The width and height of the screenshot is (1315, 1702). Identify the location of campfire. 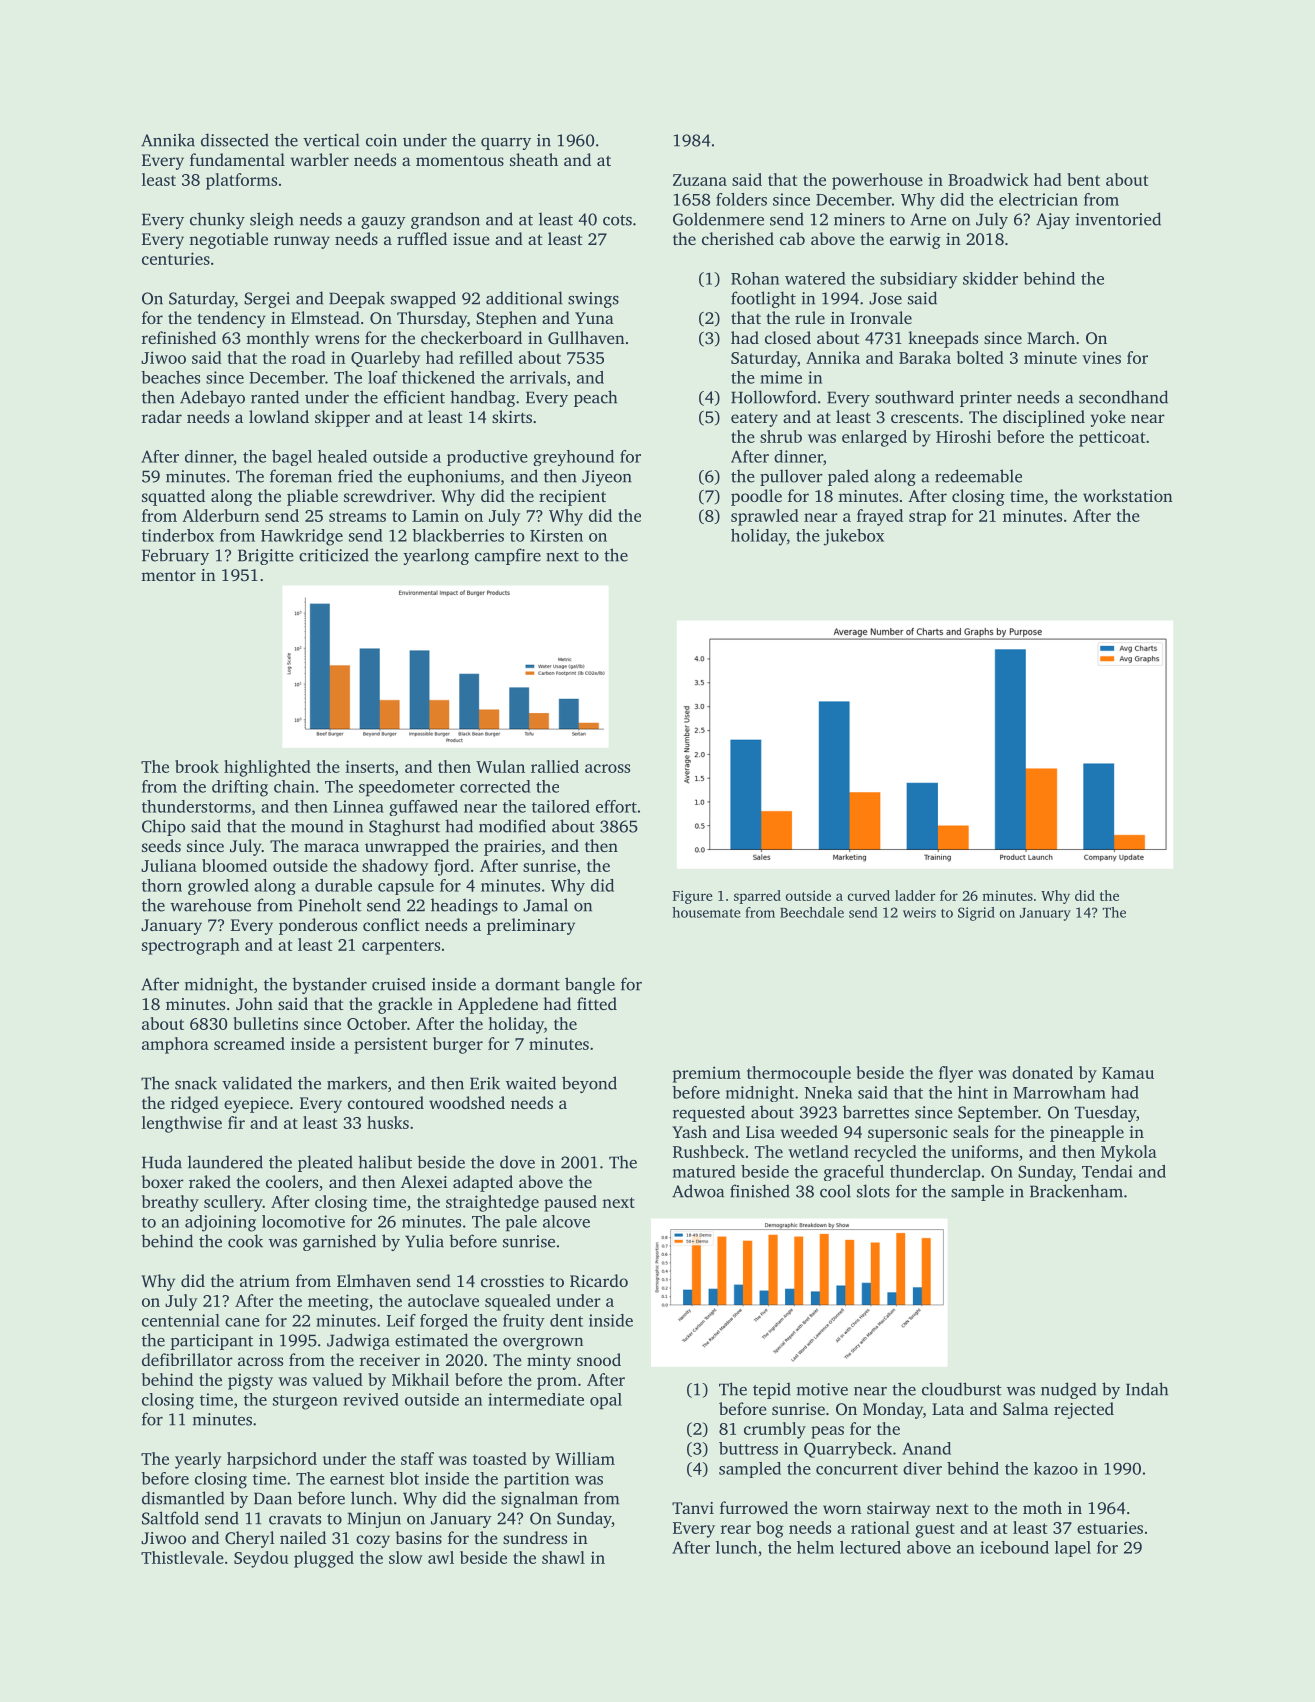
(508, 556).
